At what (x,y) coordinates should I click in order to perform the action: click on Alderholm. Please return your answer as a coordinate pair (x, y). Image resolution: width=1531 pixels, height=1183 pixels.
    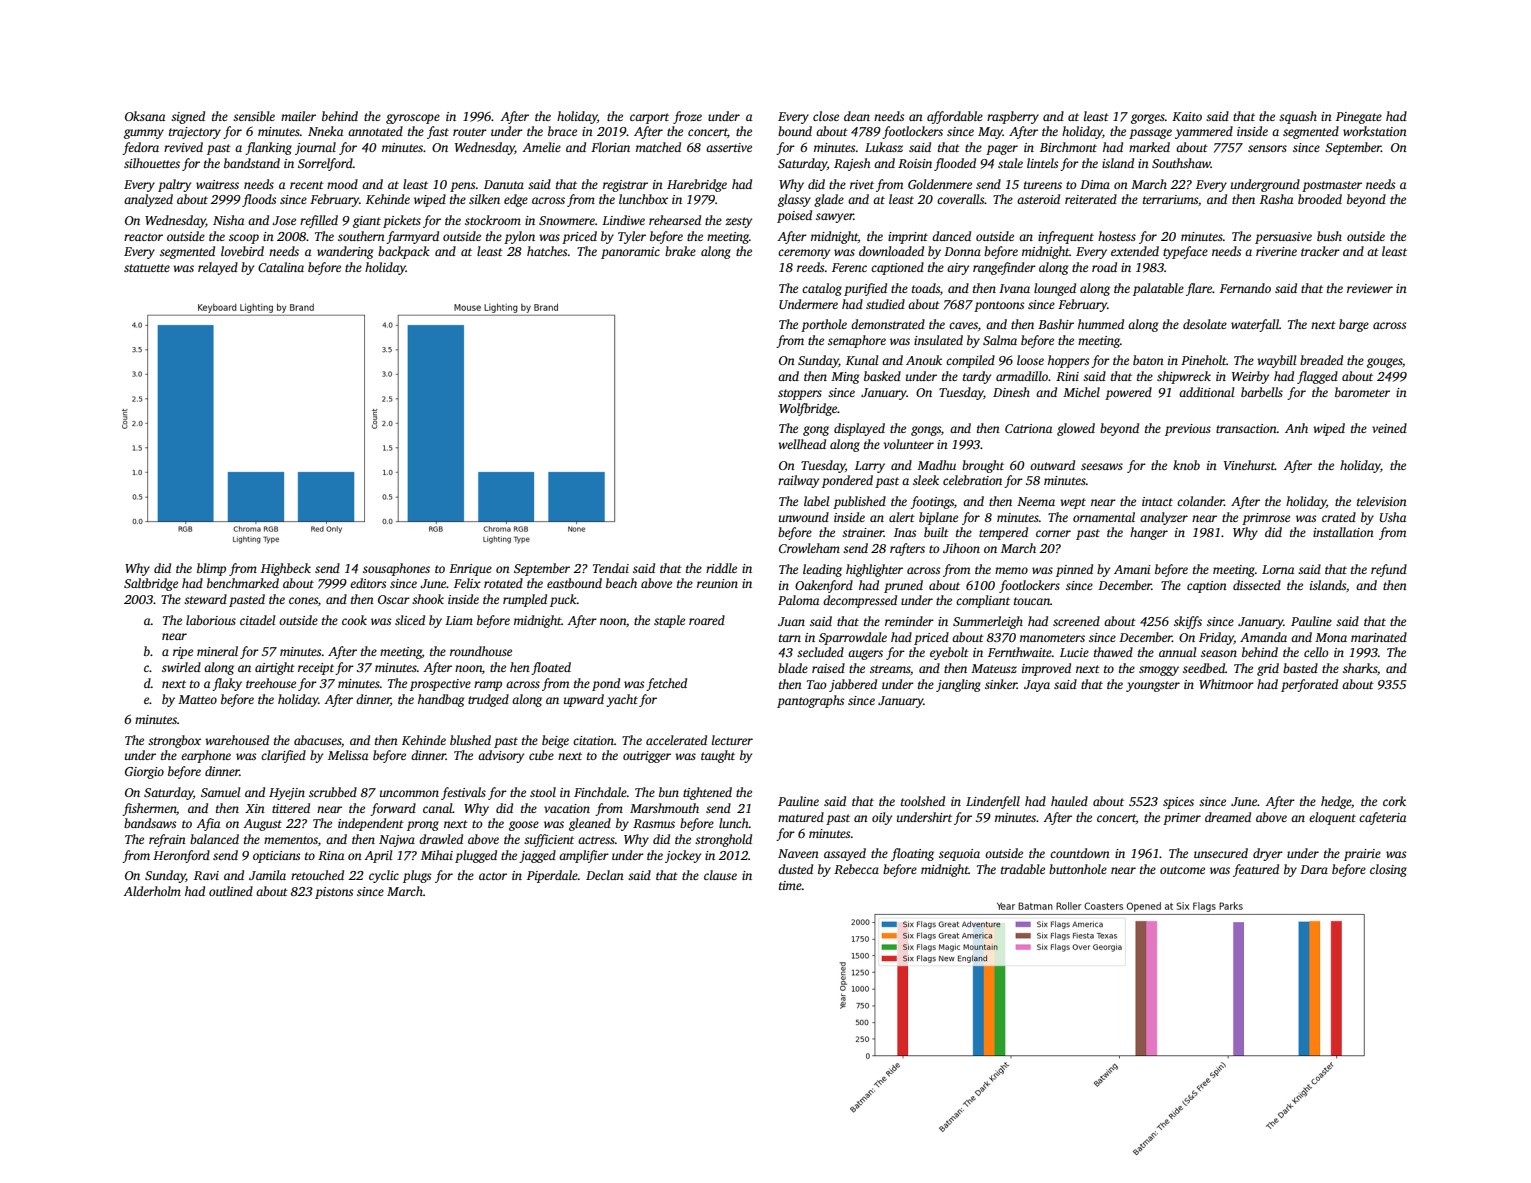
    Looking at the image, I should click on (152, 891).
